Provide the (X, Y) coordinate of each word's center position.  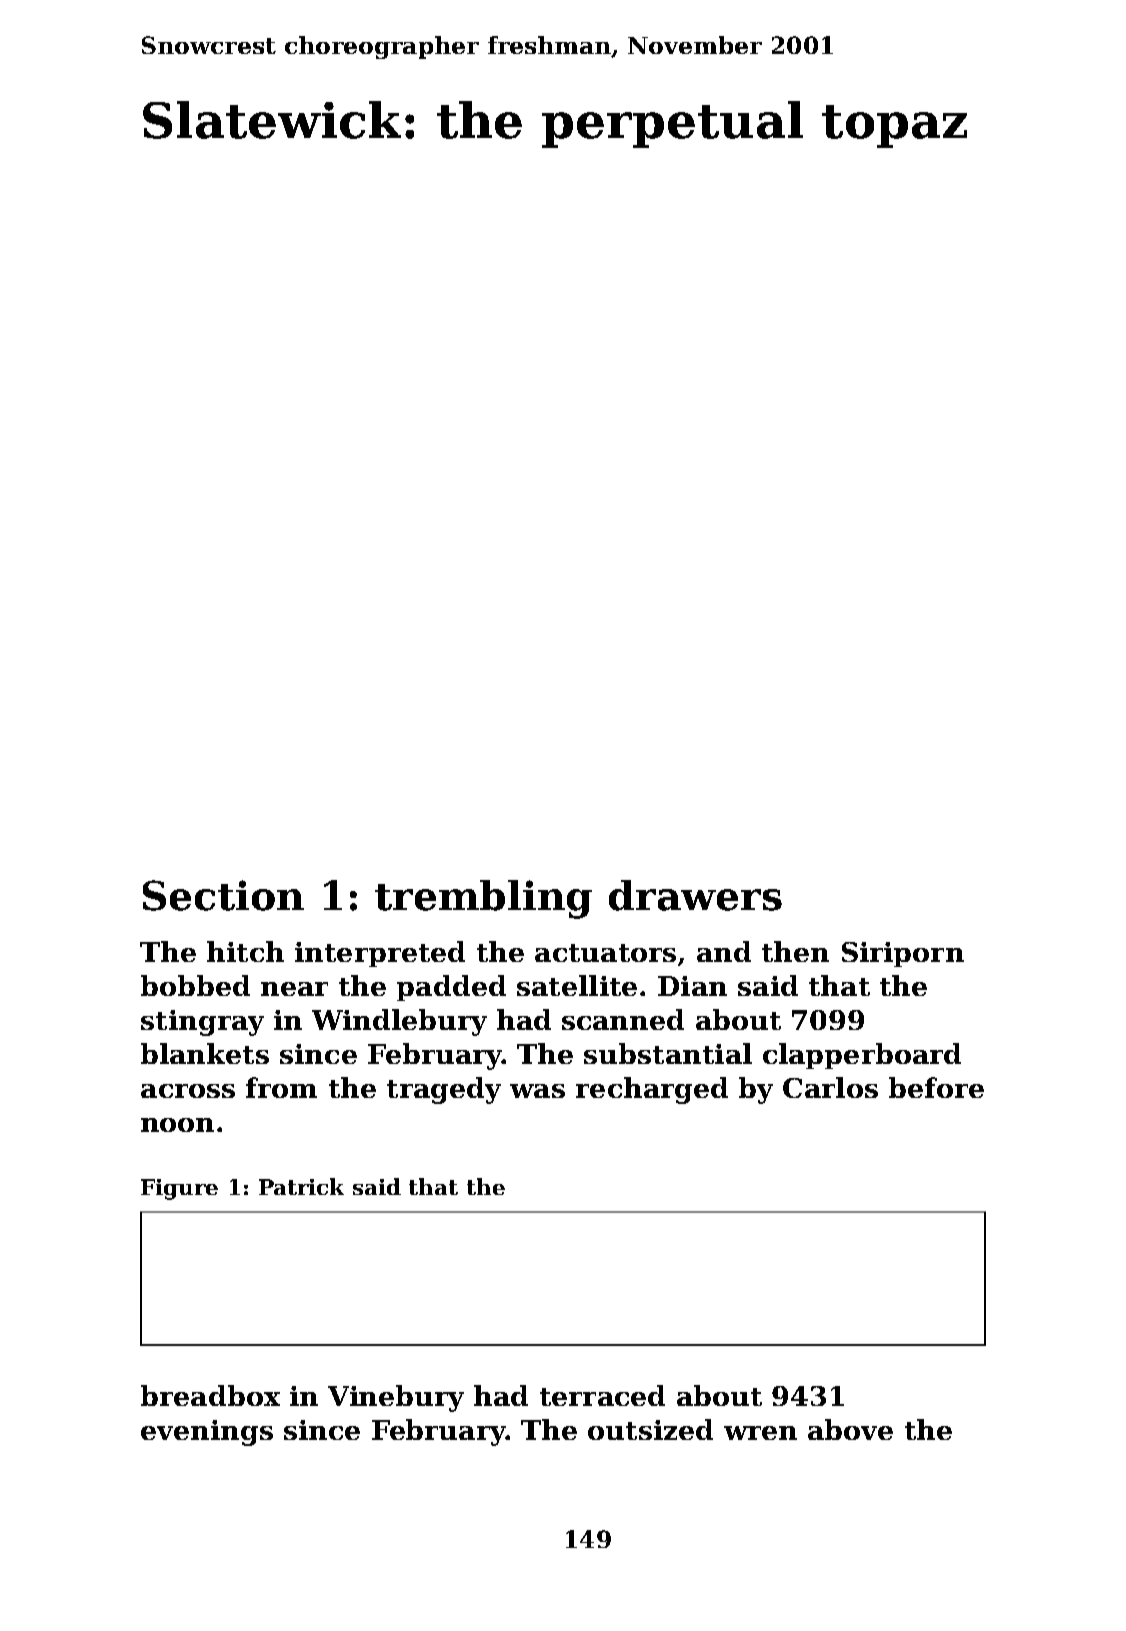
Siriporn (903, 954)
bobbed (195, 985)
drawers (695, 895)
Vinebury (396, 1398)
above (850, 1429)
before (936, 1087)
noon (177, 1125)
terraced (602, 1395)
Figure (179, 1189)
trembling (483, 899)
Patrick (301, 1186)
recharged (652, 1090)
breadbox (210, 1395)
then (795, 951)
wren (760, 1433)
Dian (692, 986)
